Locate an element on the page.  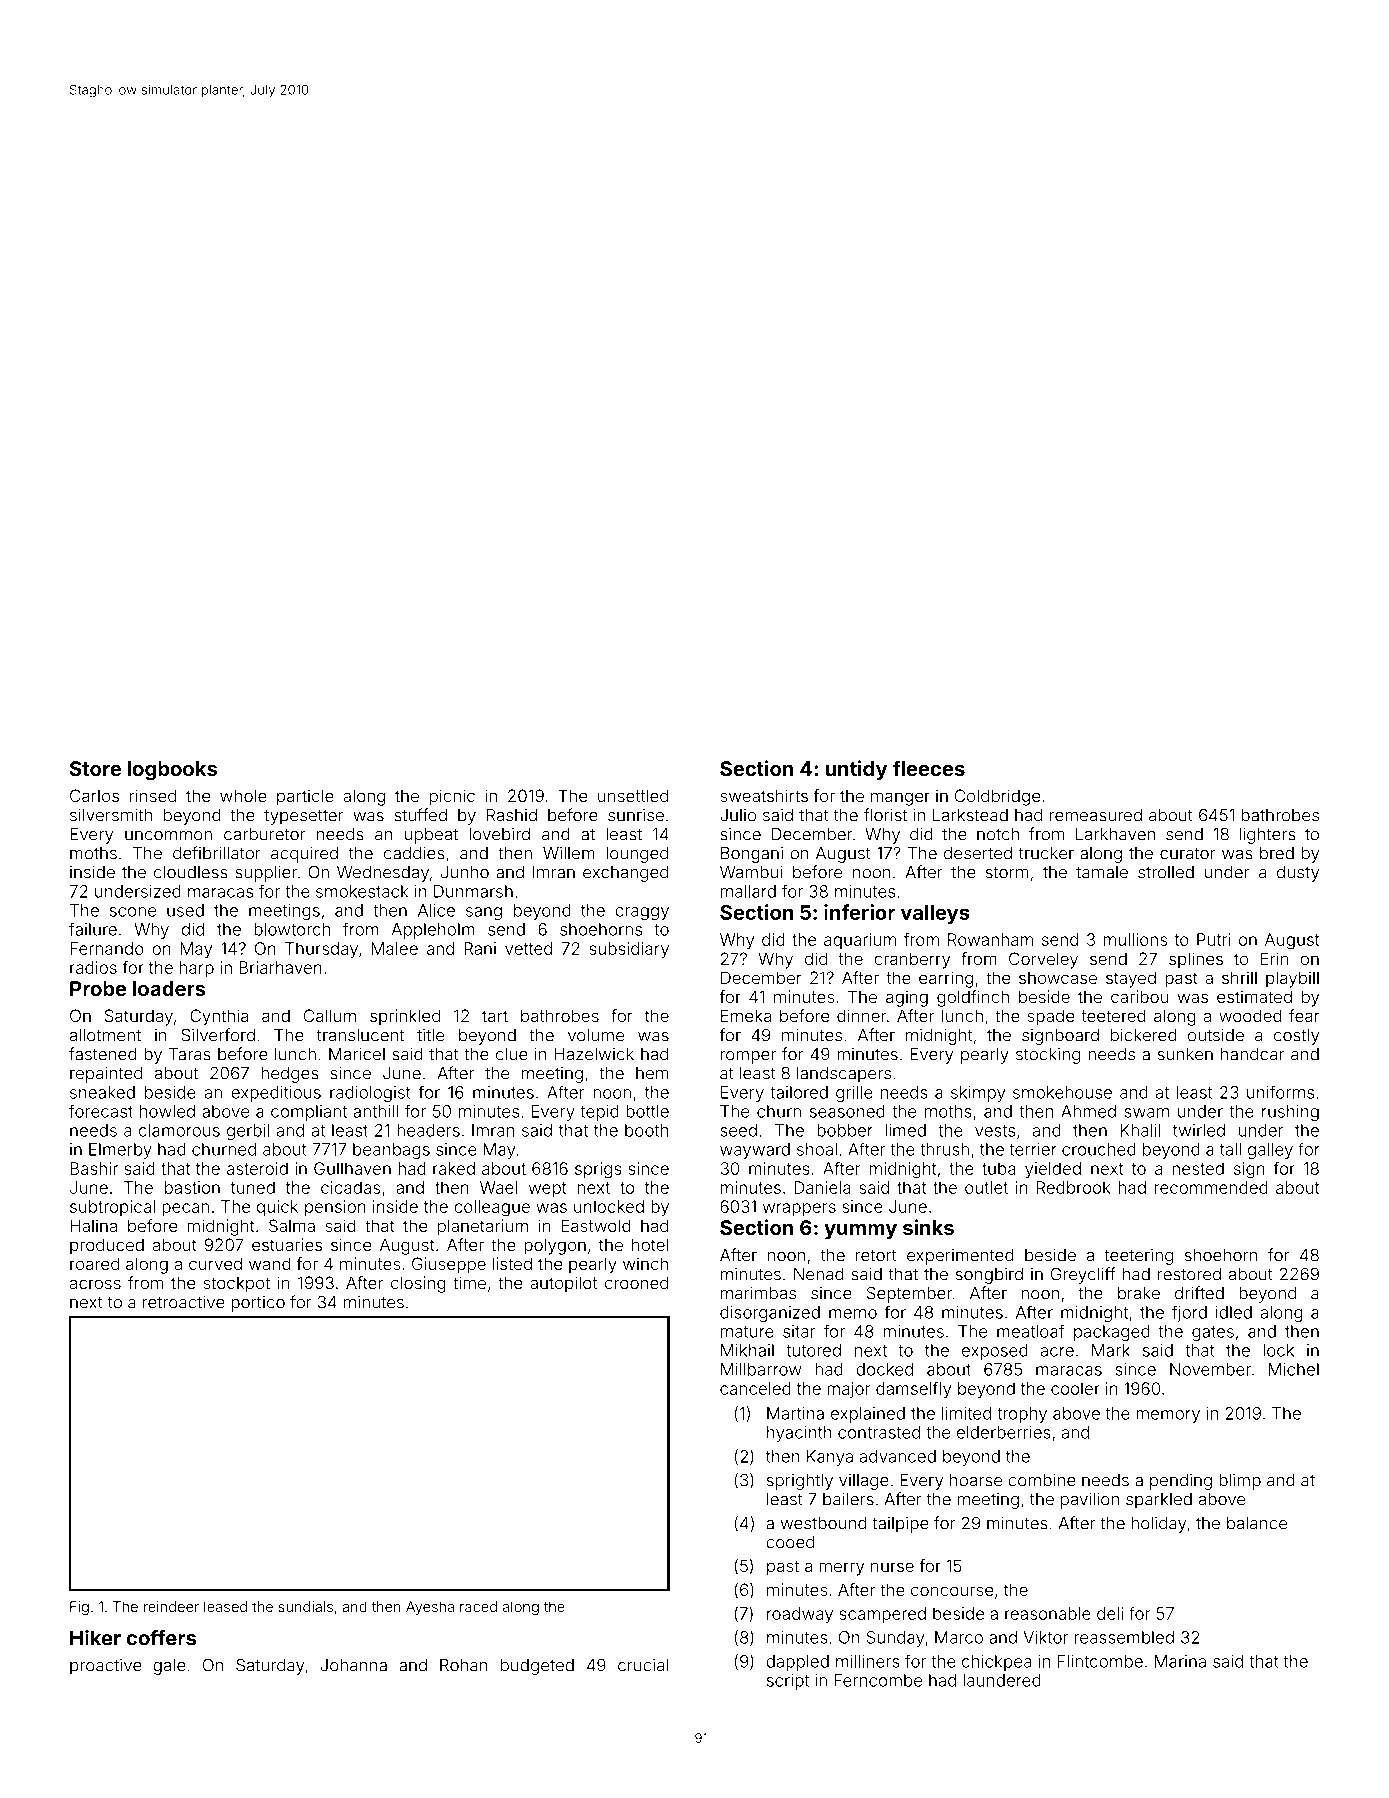
sundials is located at coordinates (306, 1606).
